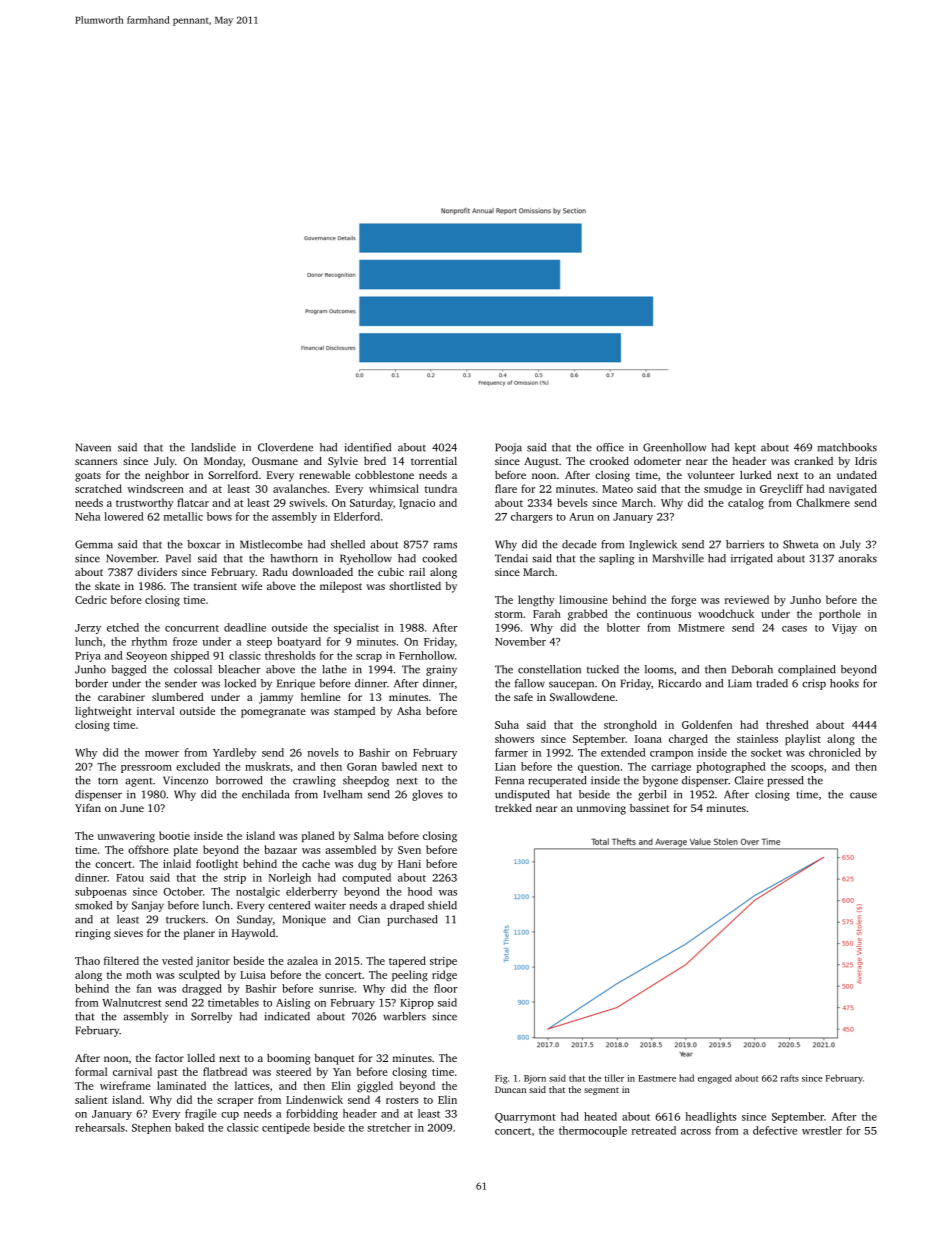 This screenshot has height=1233, width=952. Describe the element at coordinates (151, 1128) in the screenshot. I see `Stephen` at that location.
